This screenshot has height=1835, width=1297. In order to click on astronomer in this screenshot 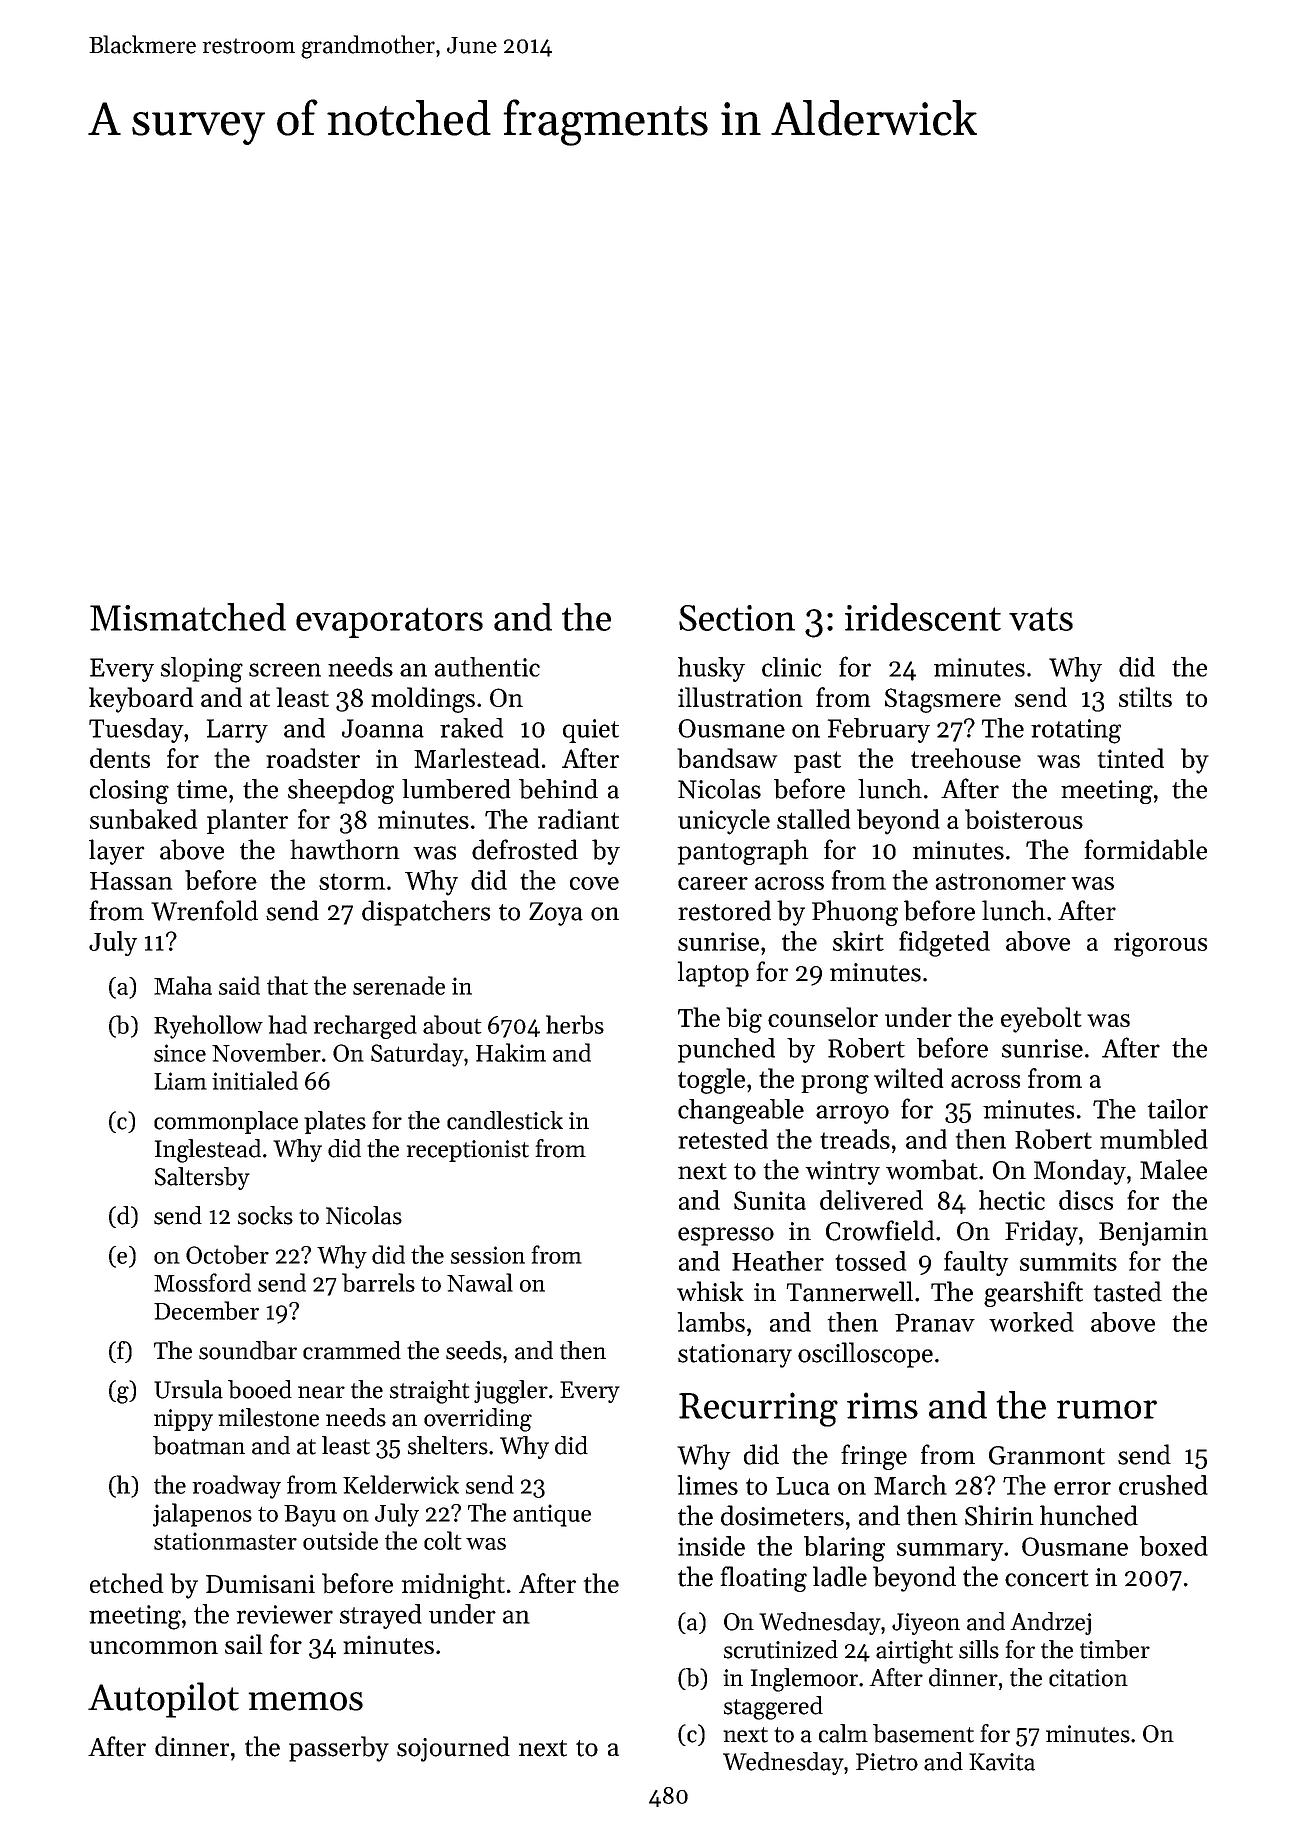, I will do `click(1000, 881)`.
